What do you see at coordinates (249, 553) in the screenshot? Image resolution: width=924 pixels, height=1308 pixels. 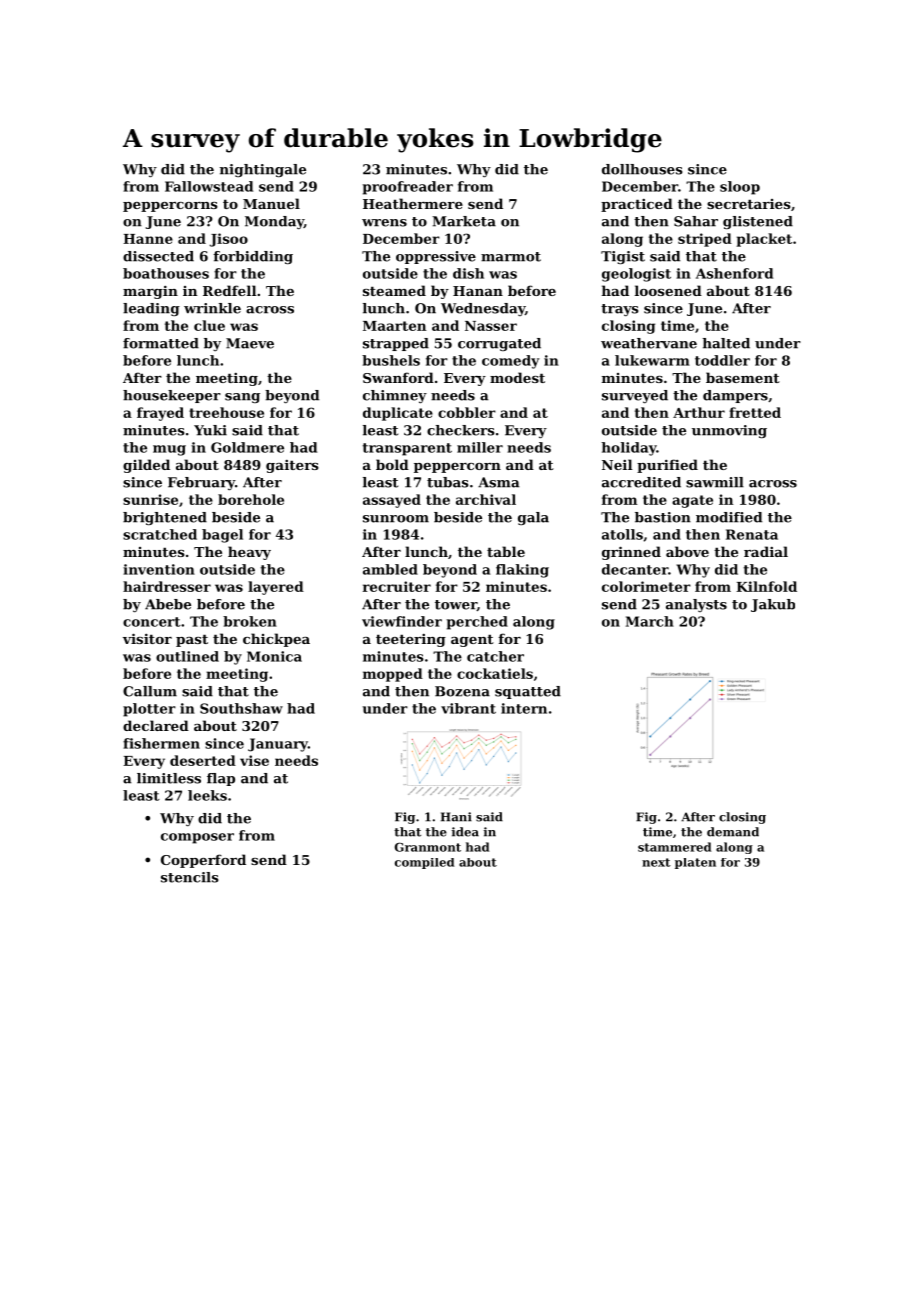 I see `heavy` at bounding box center [249, 553].
